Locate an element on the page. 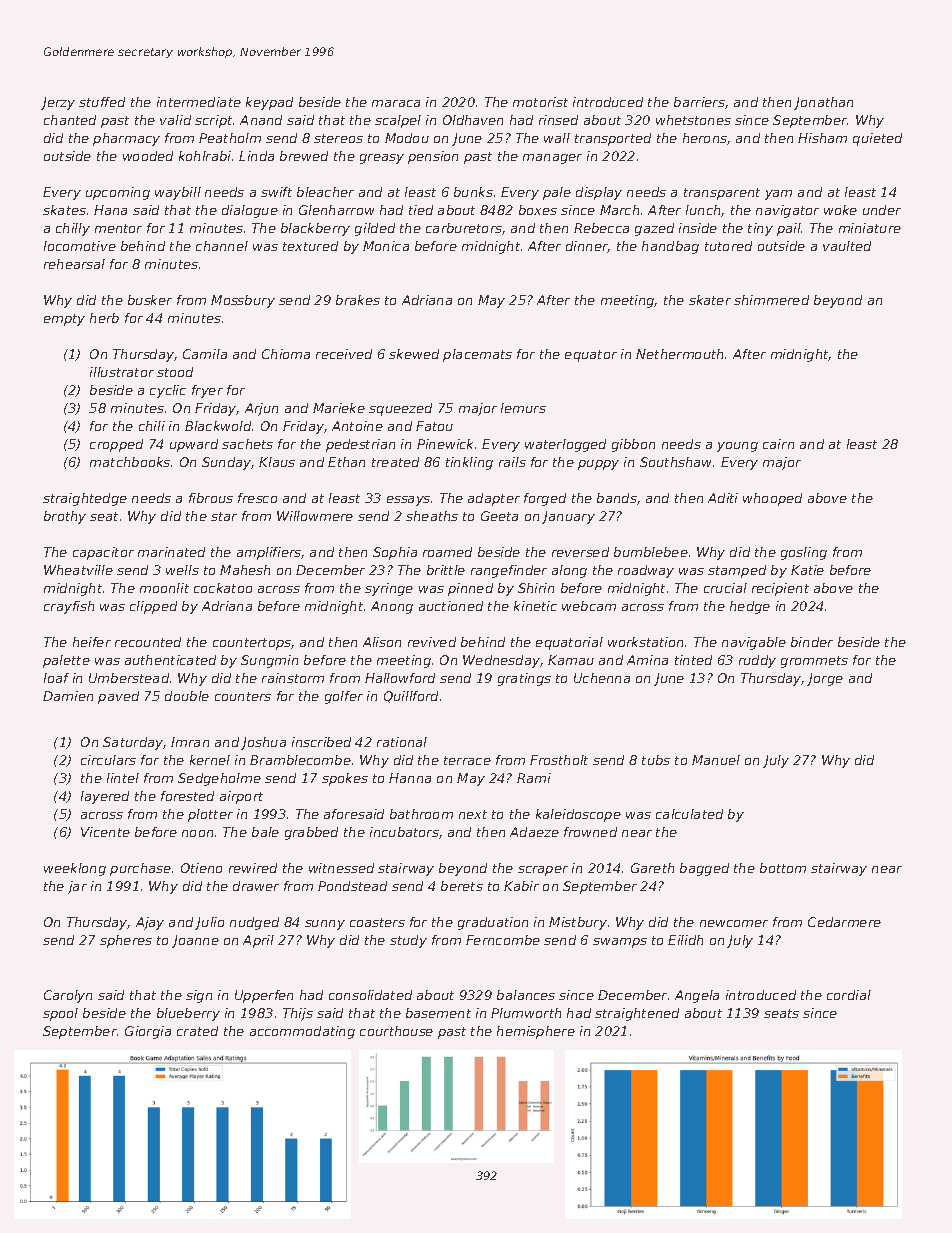 The image size is (952, 1233). shimmered is located at coordinates (771, 300).
